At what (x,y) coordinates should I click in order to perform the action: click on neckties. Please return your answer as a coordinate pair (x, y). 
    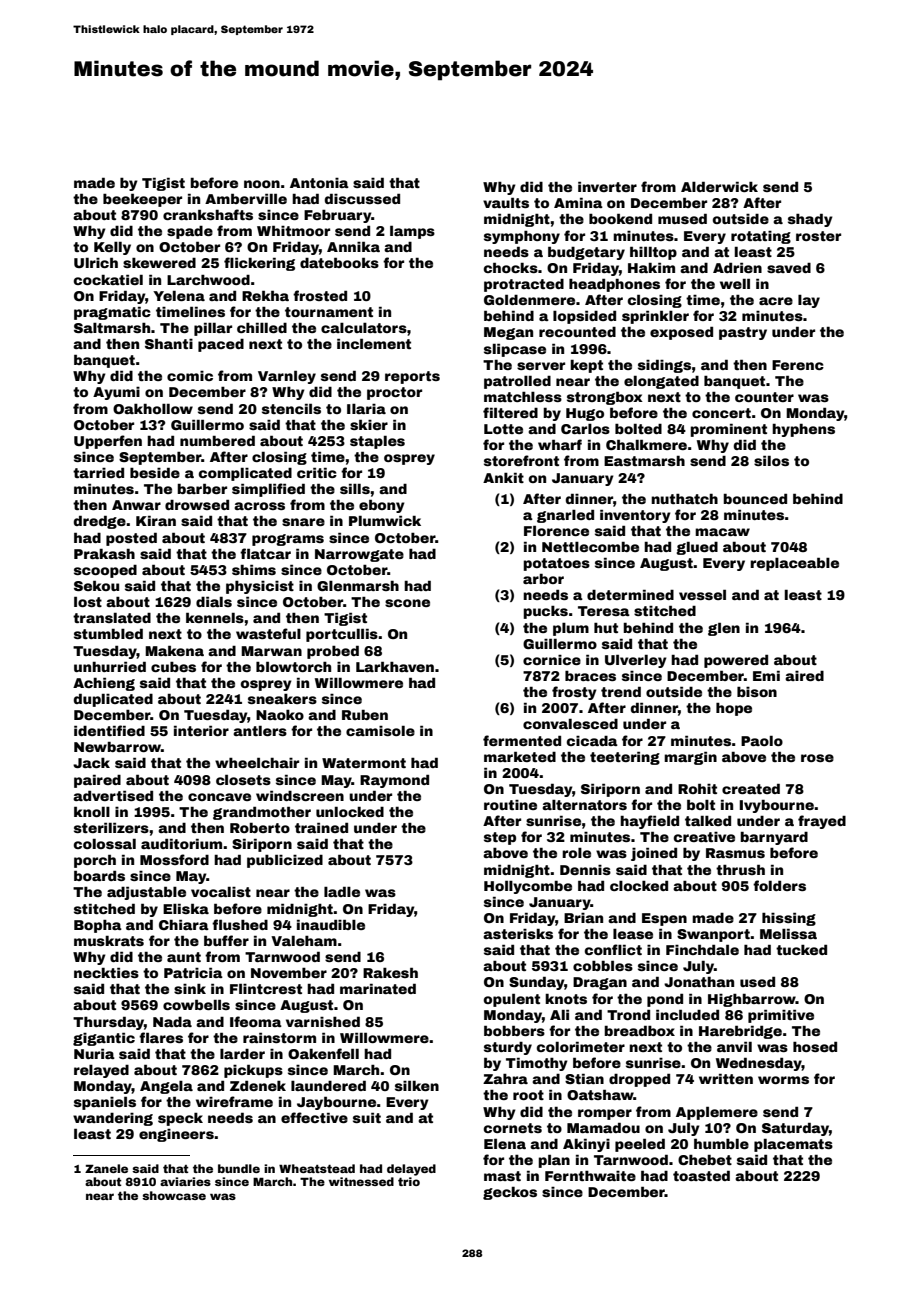
    Looking at the image, I should click on (106, 972).
